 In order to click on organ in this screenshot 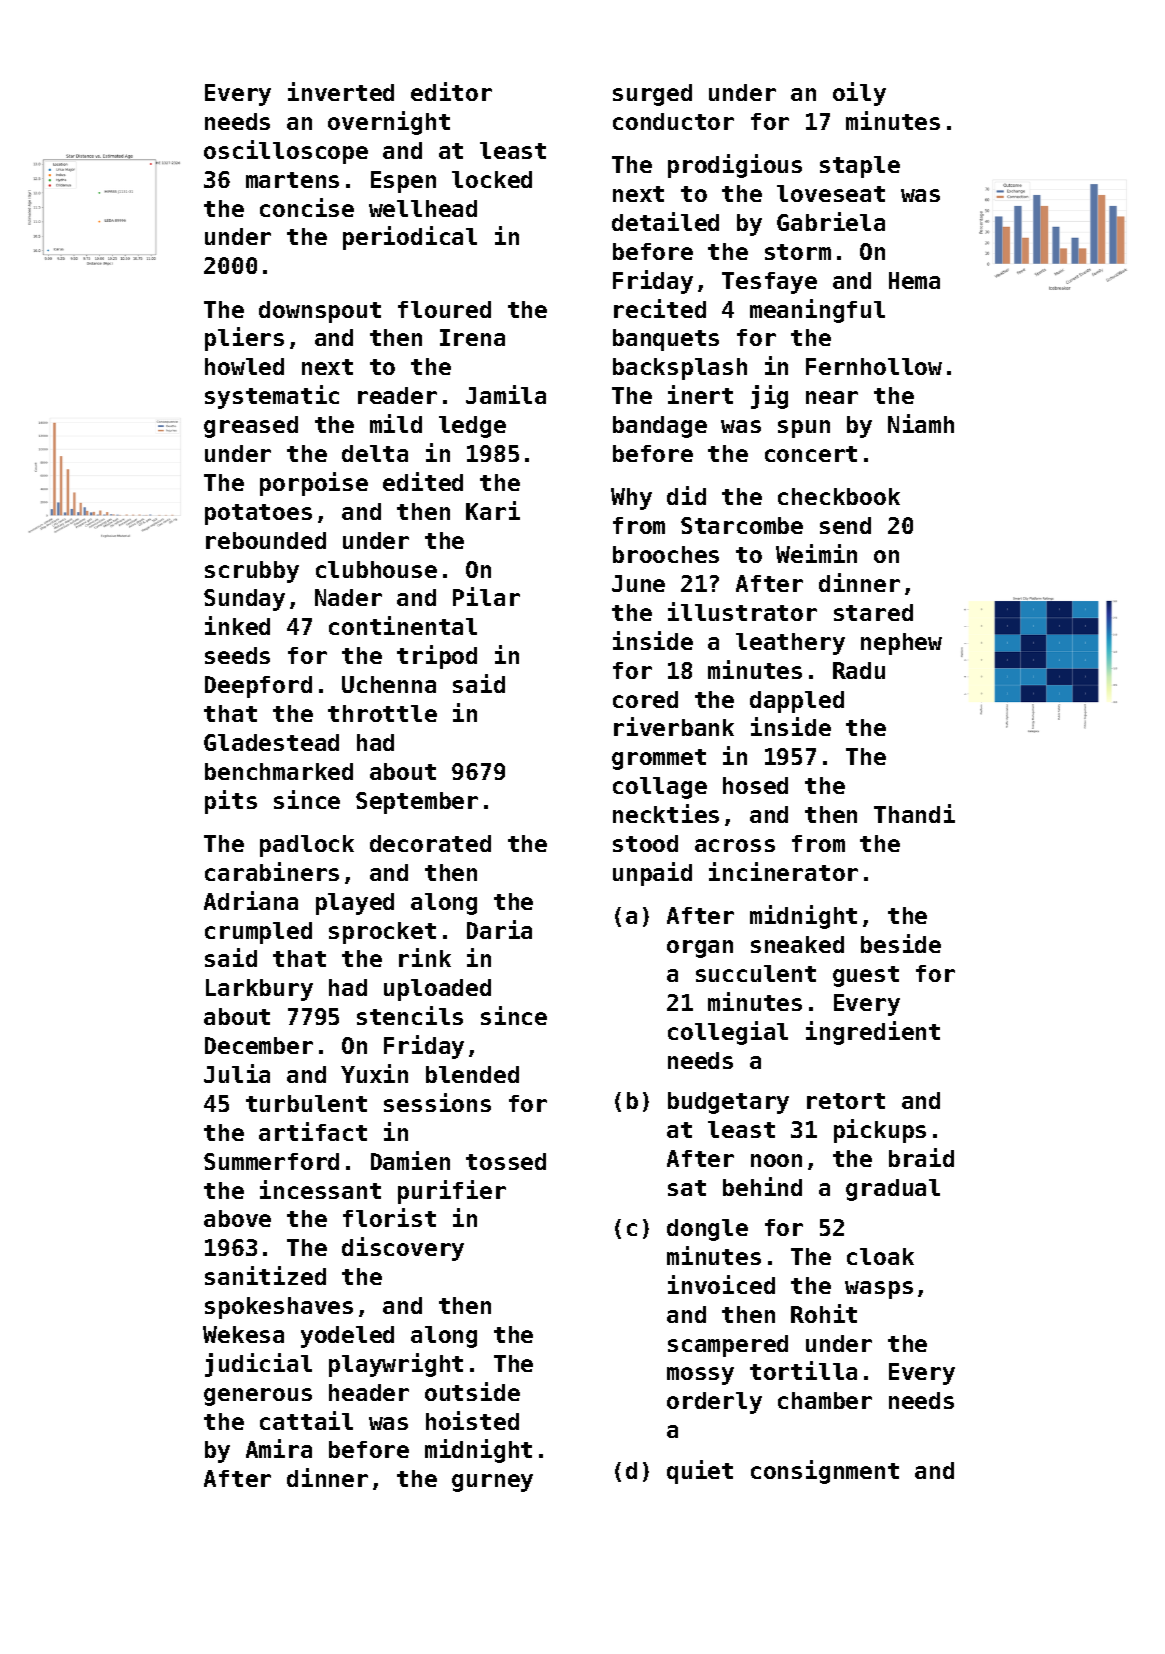, I will do `click(700, 949)`.
